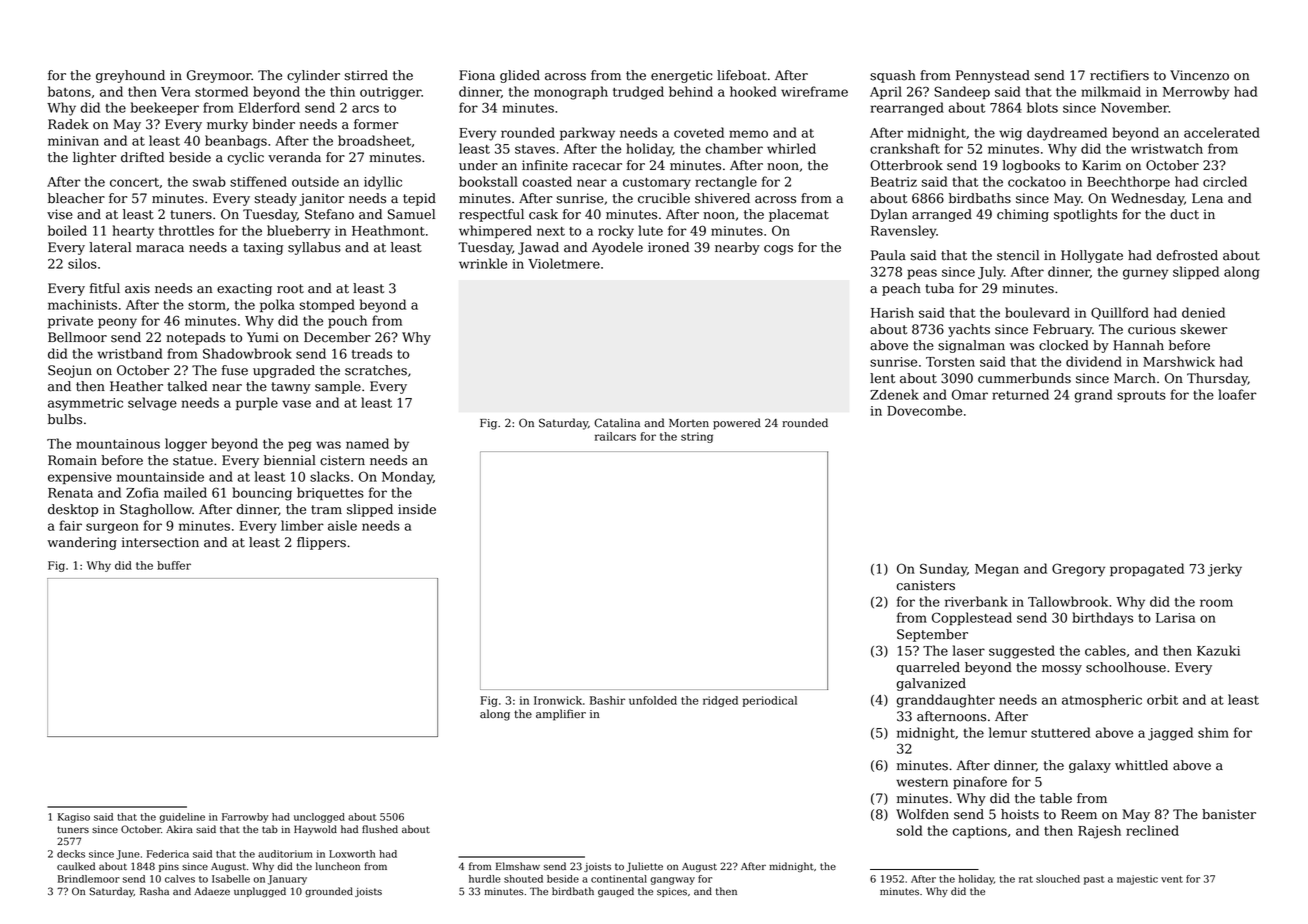  What do you see at coordinates (1237, 394) in the screenshot?
I see `loafer` at bounding box center [1237, 394].
